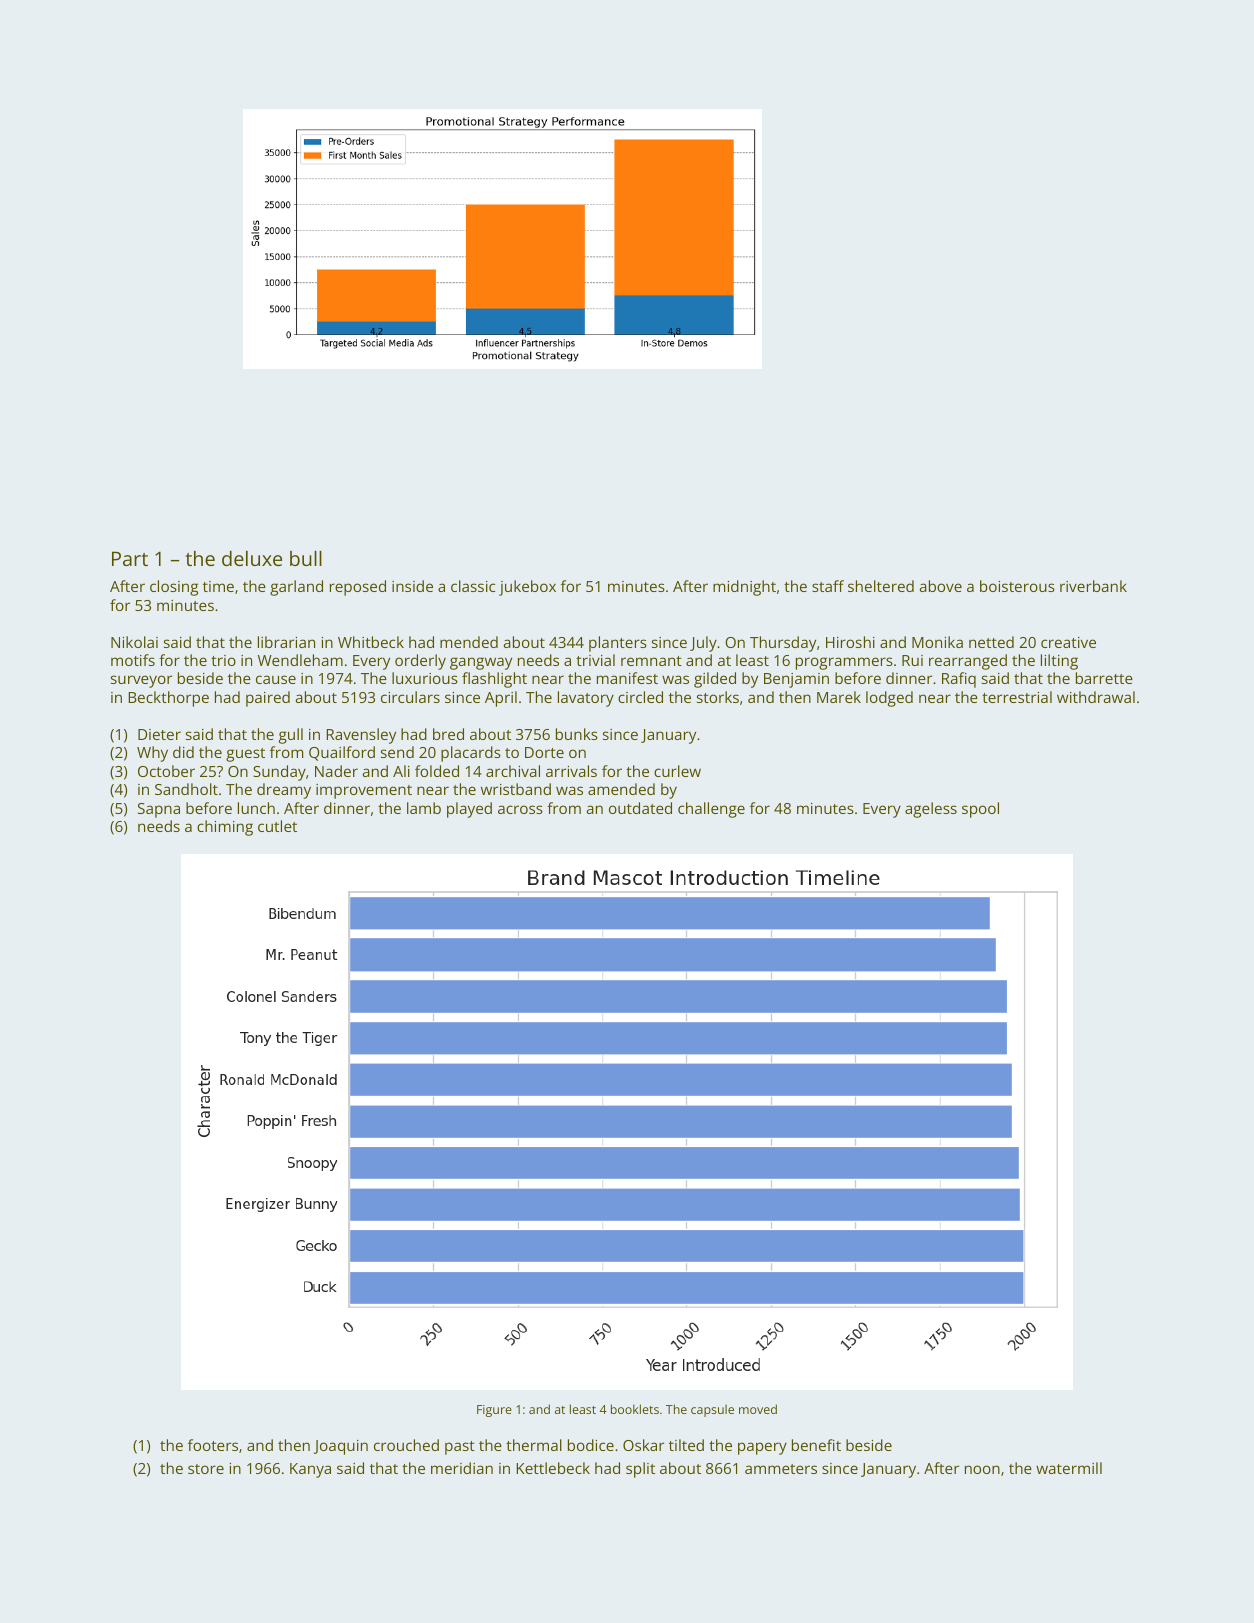 The height and width of the document is (1623, 1254). I want to click on spool, so click(980, 810).
